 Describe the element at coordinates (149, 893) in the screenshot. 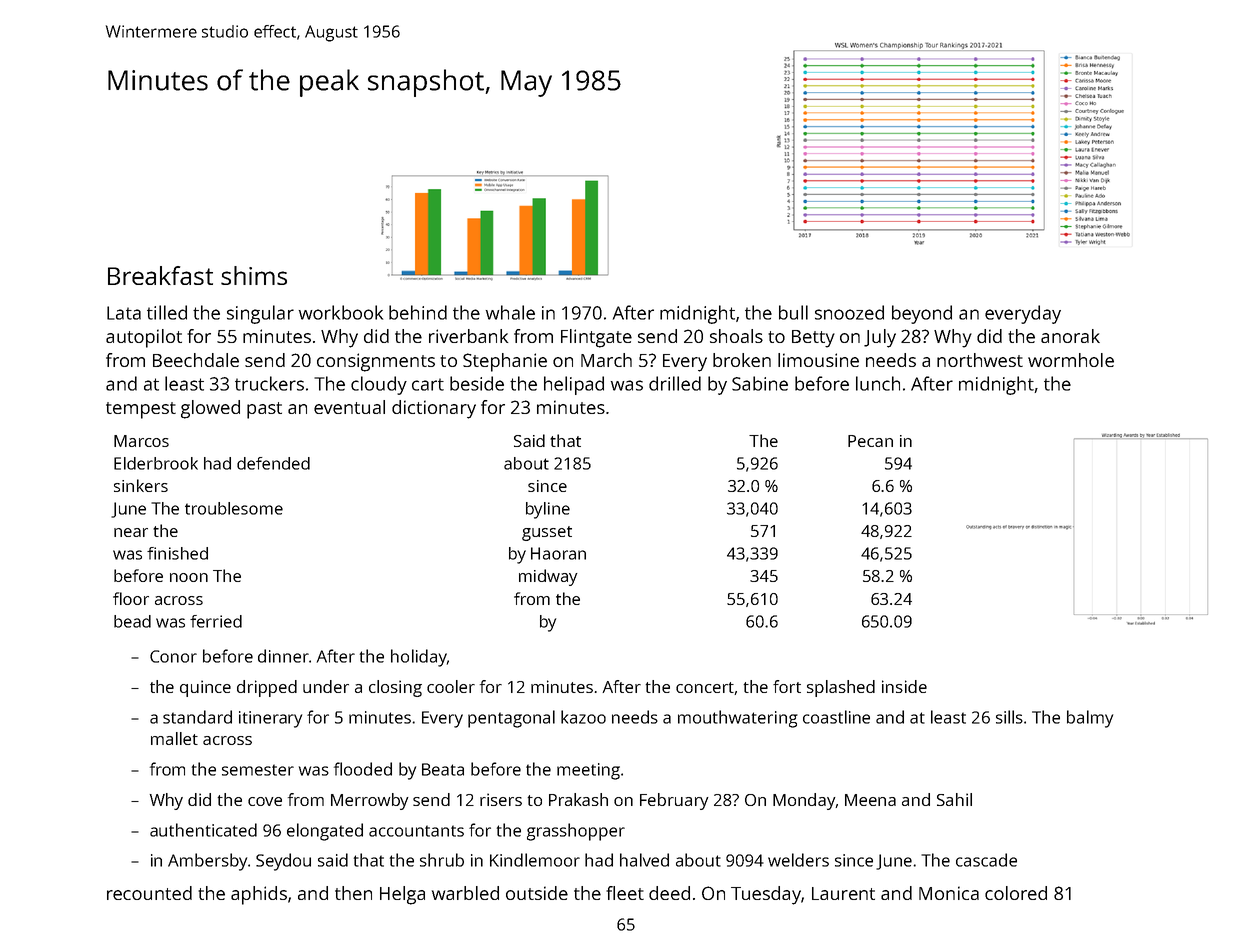

I see `recounted` at that location.
